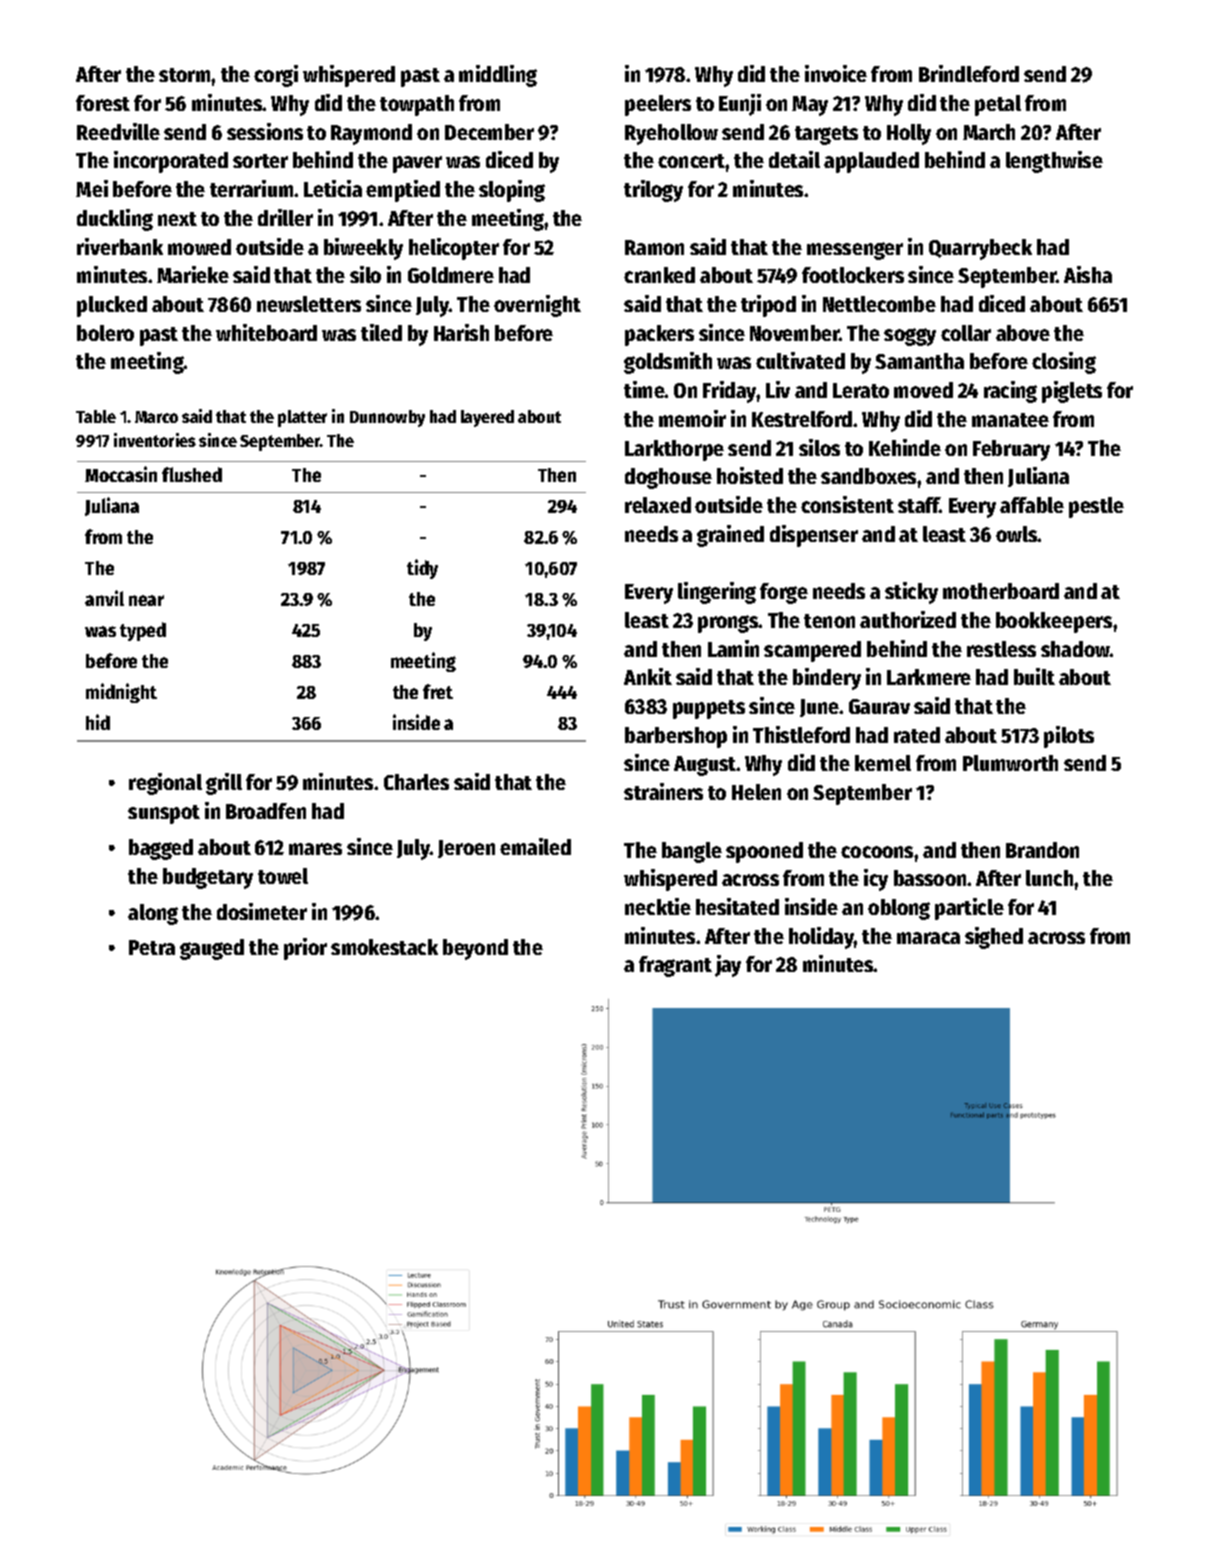 The width and height of the image is (1211, 1567). I want to click on shadow, so click(1075, 649).
